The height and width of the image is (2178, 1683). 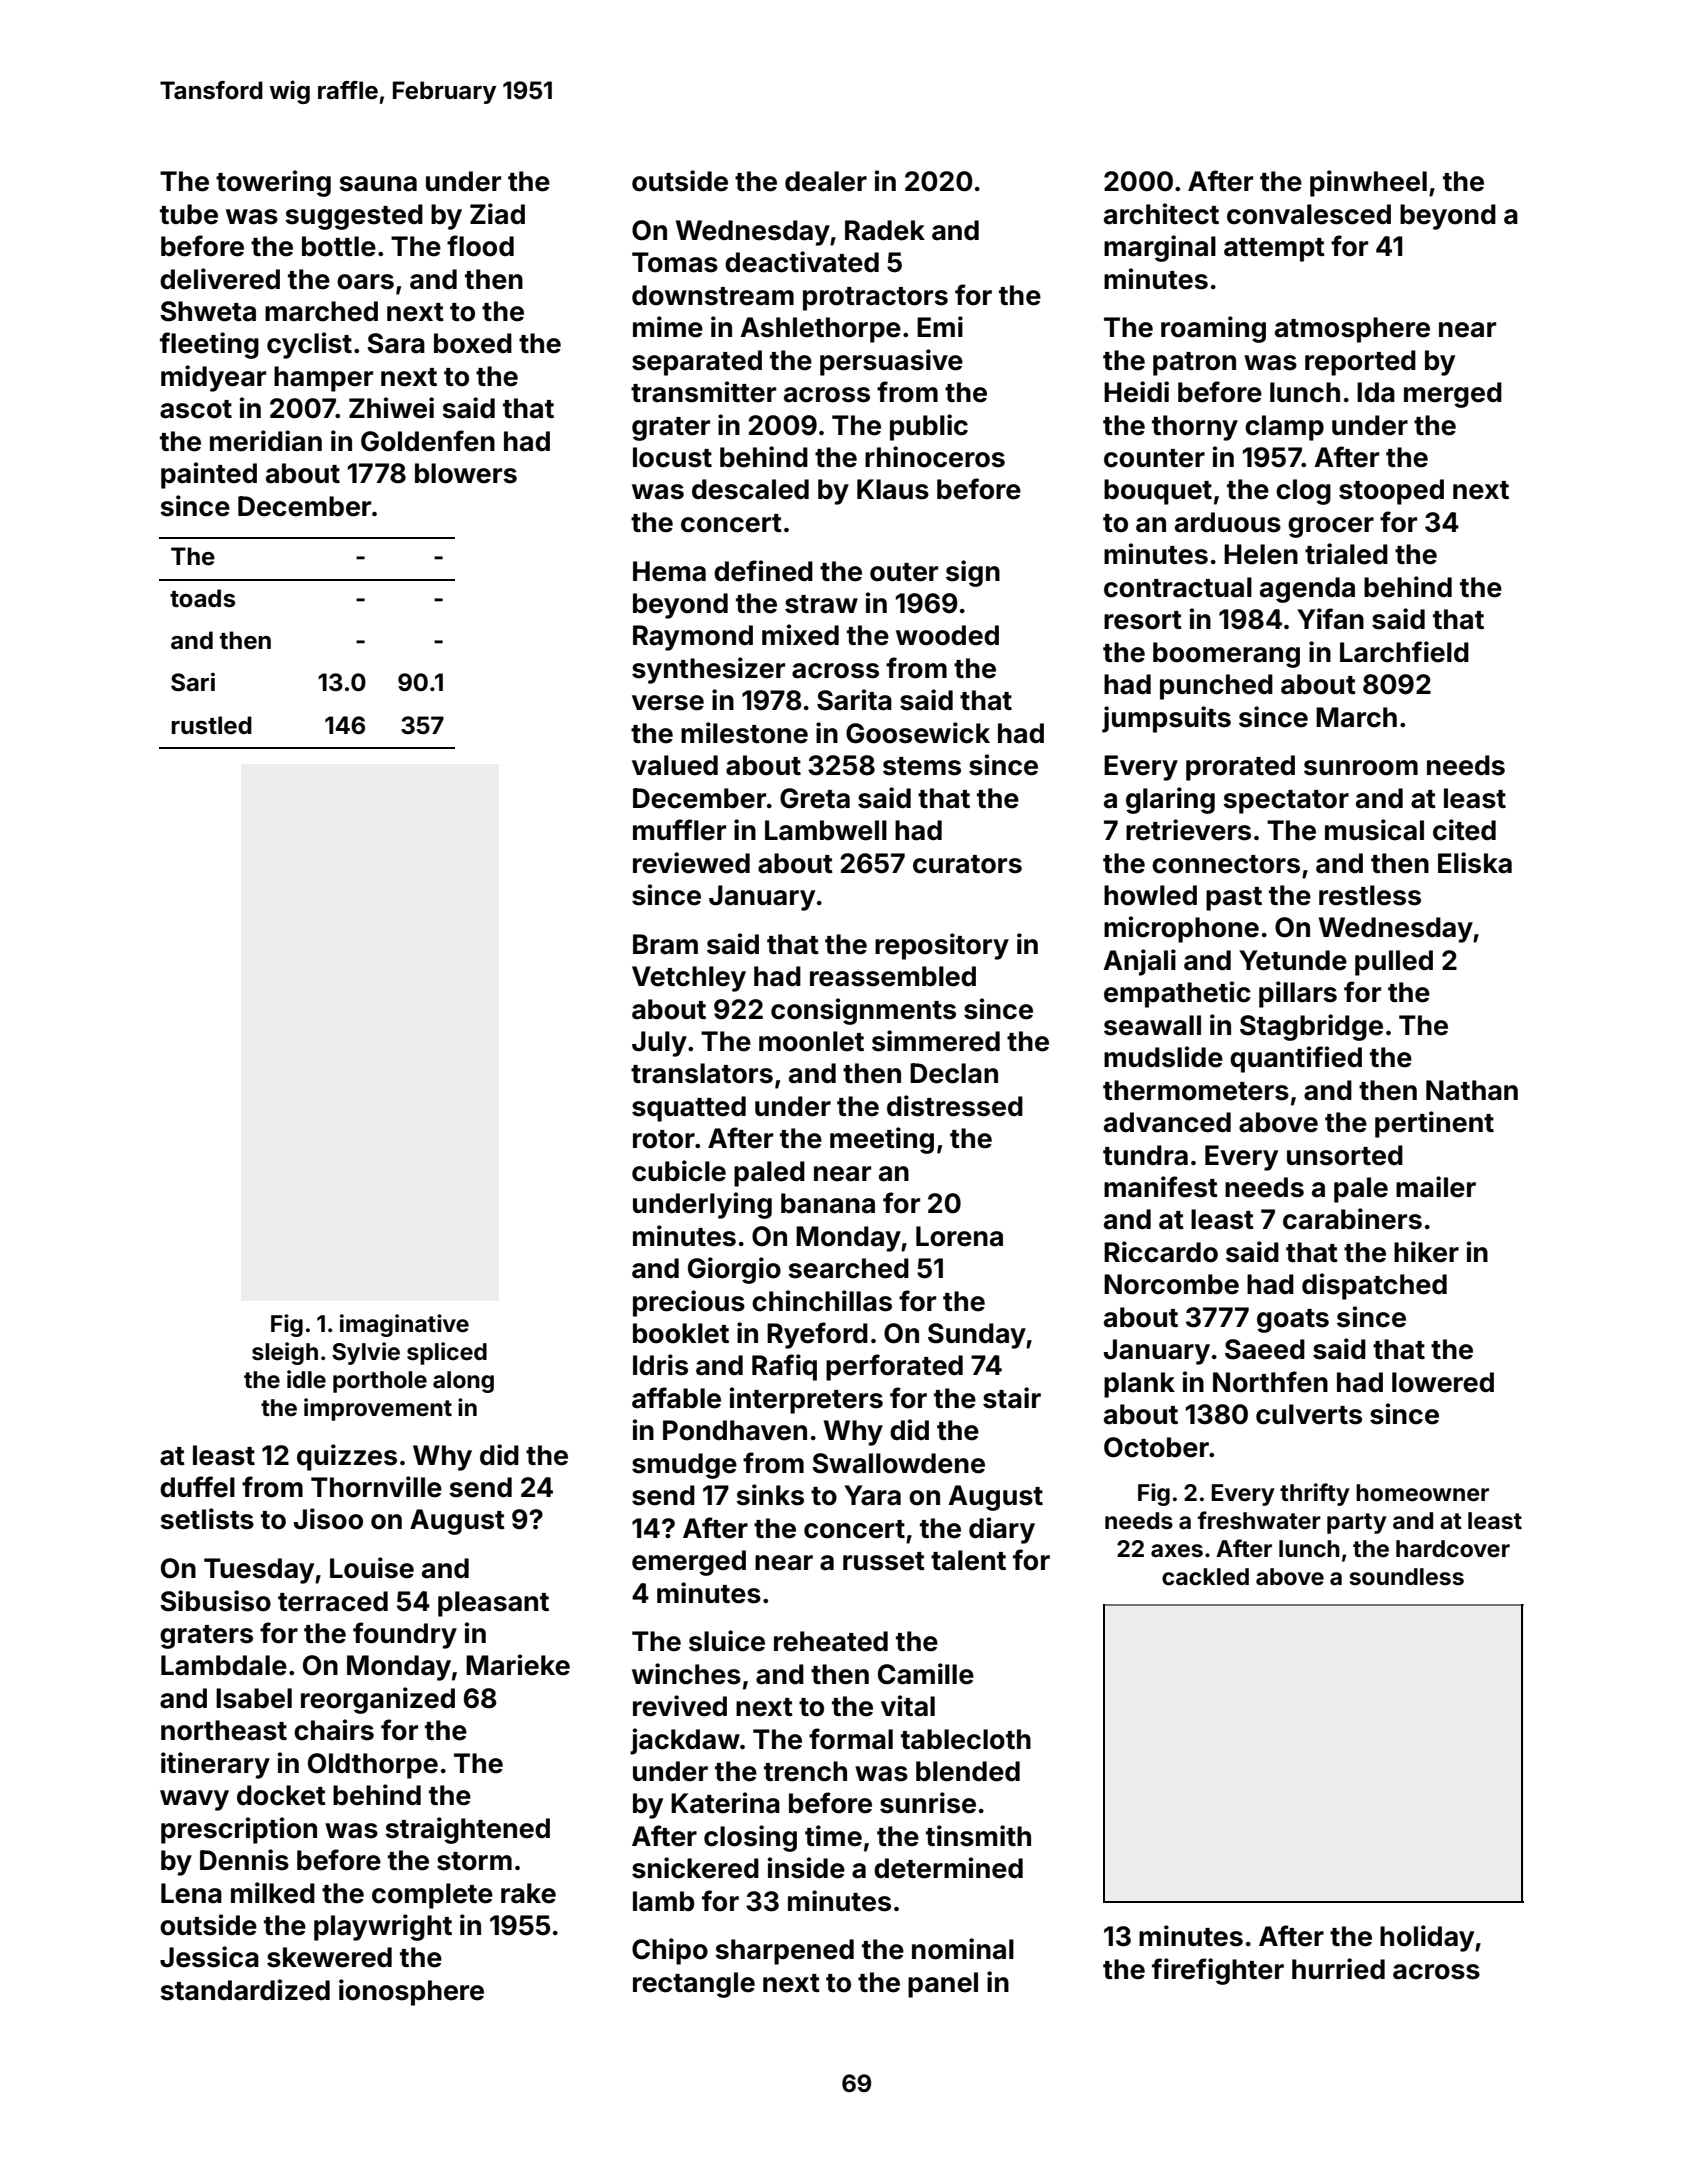 I want to click on Idris, so click(x=660, y=1365).
